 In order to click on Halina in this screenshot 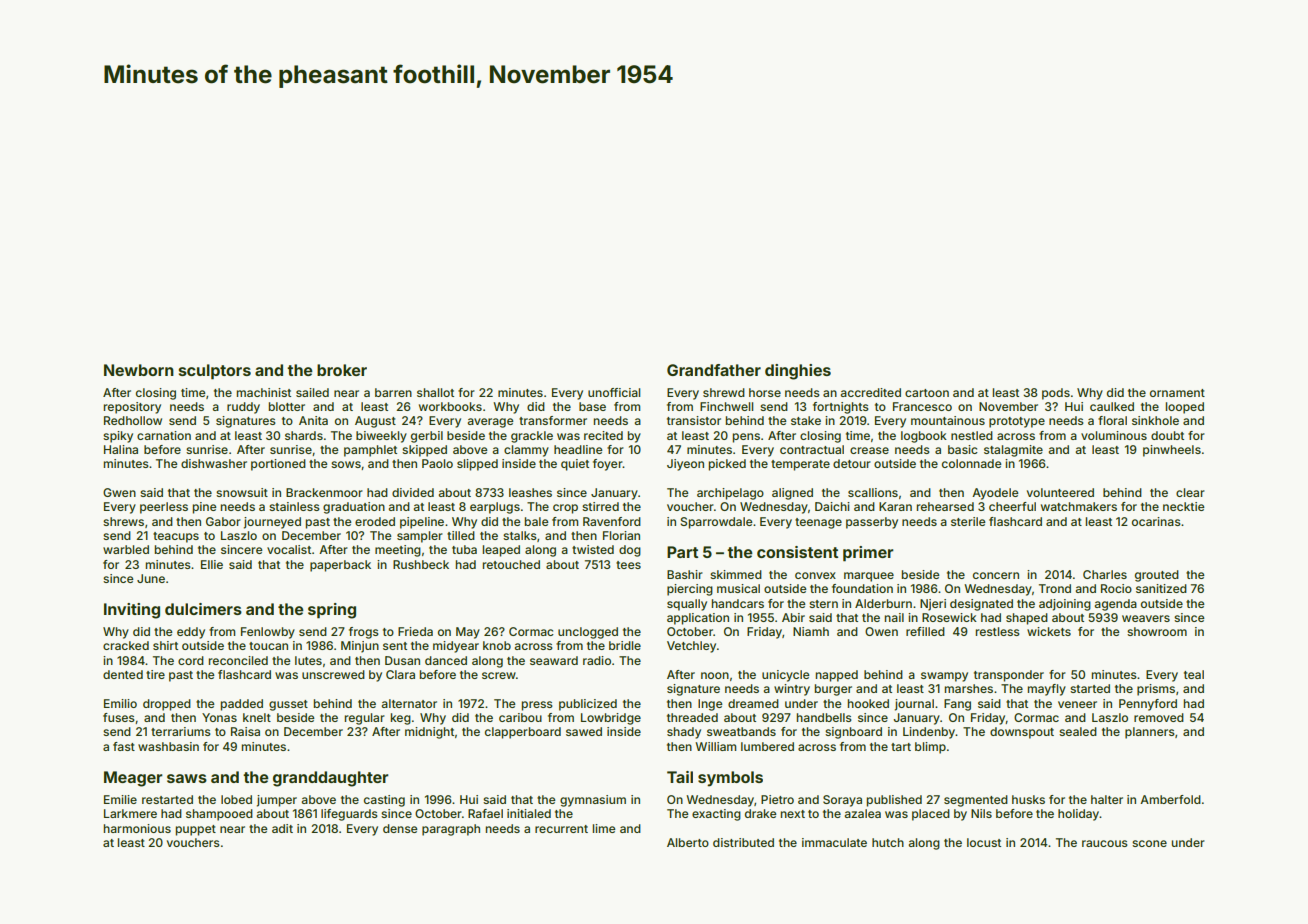, I will do `click(121, 449)`.
